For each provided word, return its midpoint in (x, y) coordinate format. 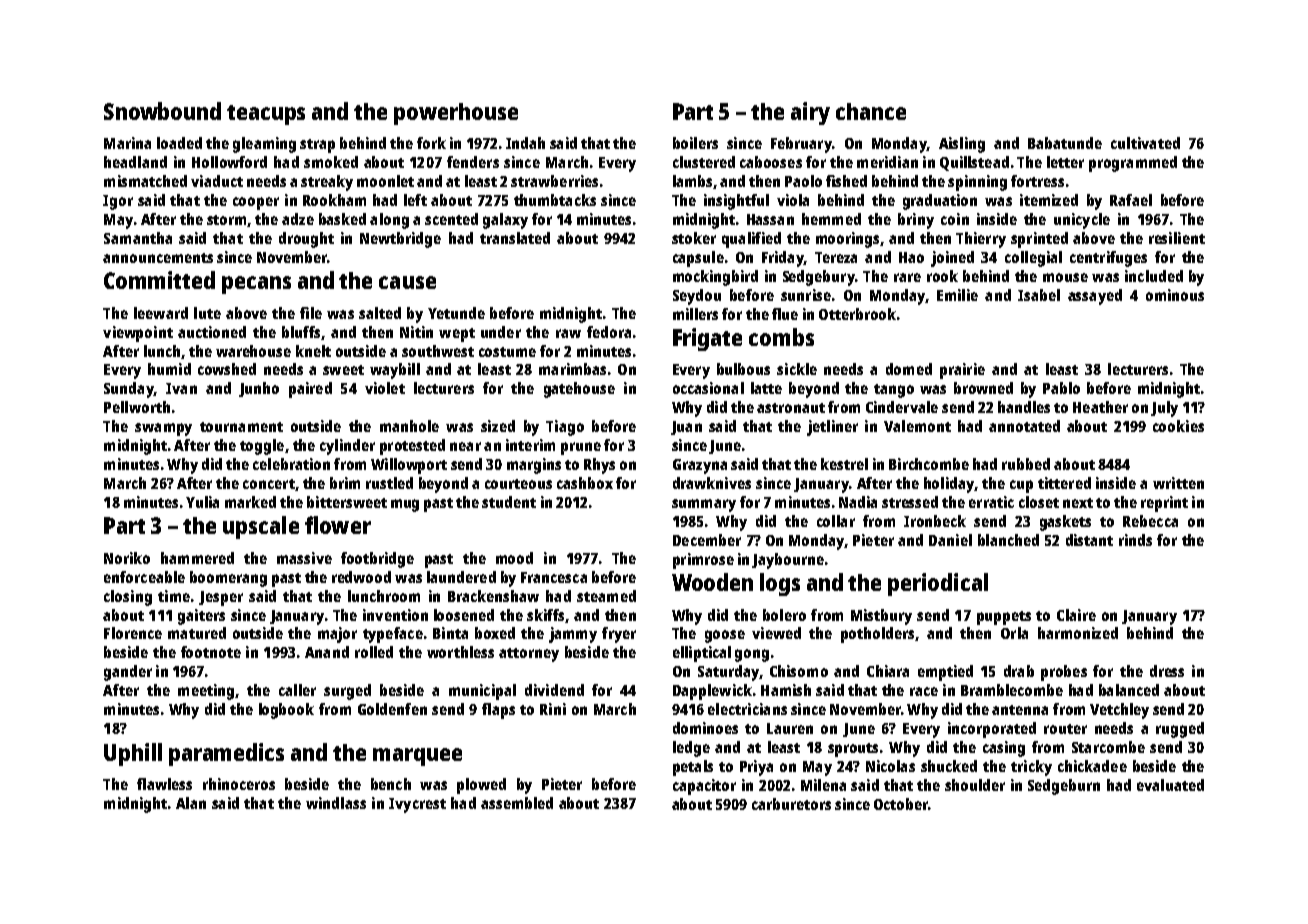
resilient (1177, 238)
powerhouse (456, 114)
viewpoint (138, 334)
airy (810, 113)
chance (871, 111)
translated (515, 238)
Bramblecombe (1012, 690)
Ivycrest (417, 805)
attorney (529, 655)
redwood (361, 577)
